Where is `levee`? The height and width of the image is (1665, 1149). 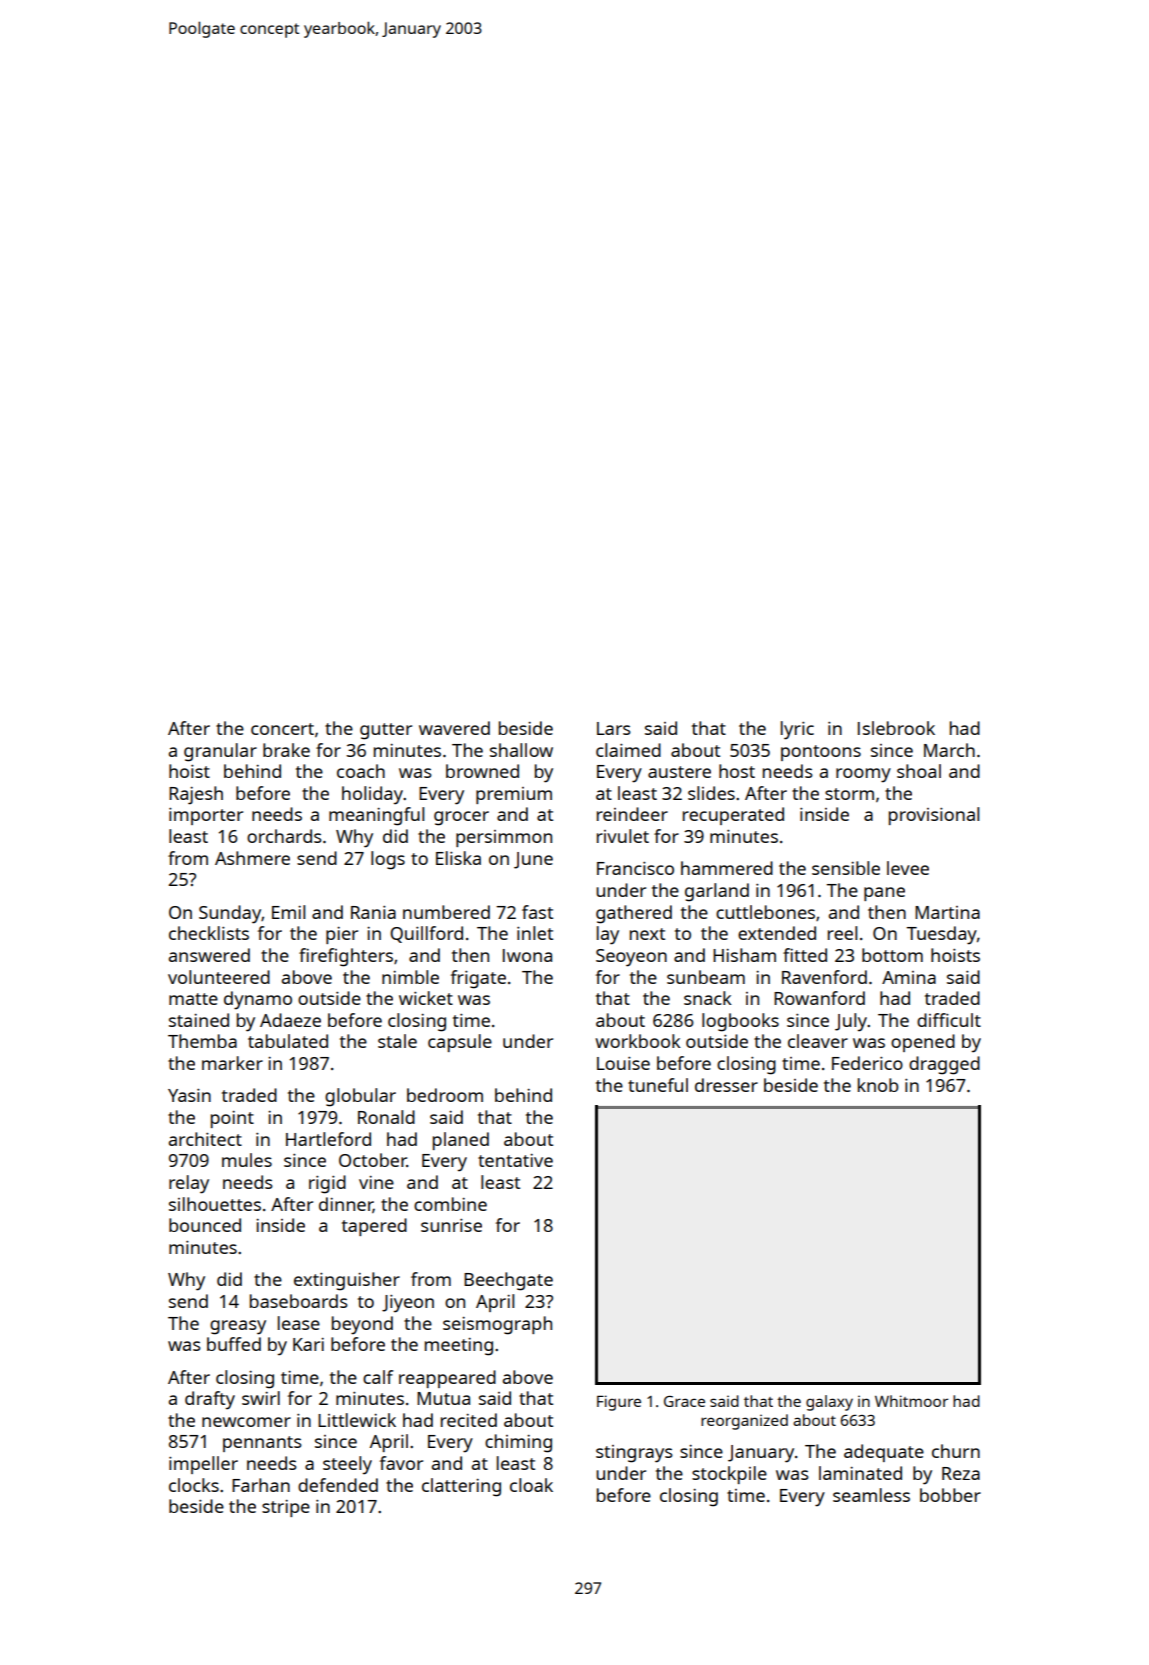 levee is located at coordinates (908, 868).
